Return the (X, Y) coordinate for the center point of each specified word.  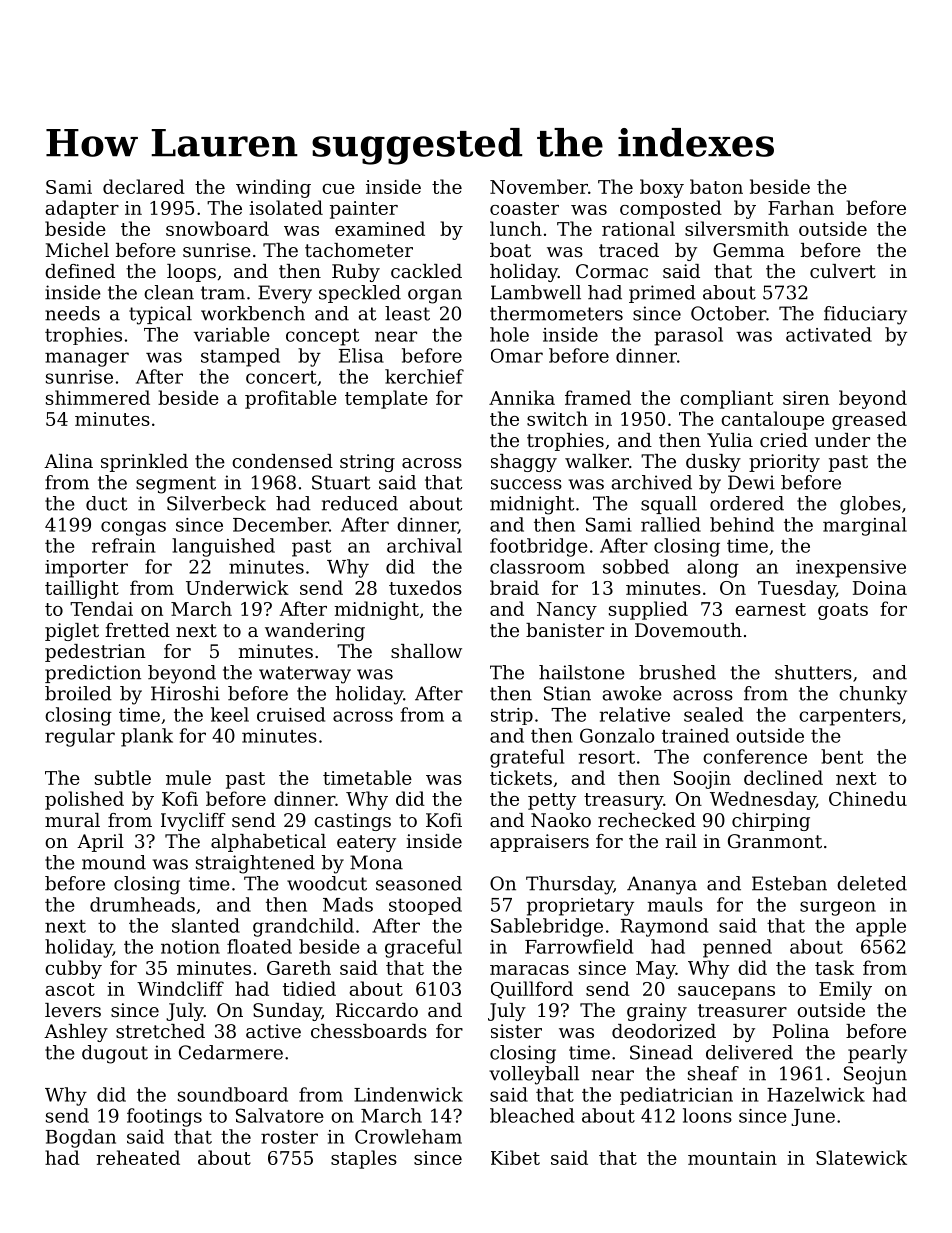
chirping (771, 822)
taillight (82, 589)
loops (191, 273)
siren (806, 398)
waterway (305, 675)
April (100, 843)
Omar (517, 355)
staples (364, 1159)
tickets (521, 777)
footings (164, 1117)
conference (755, 756)
